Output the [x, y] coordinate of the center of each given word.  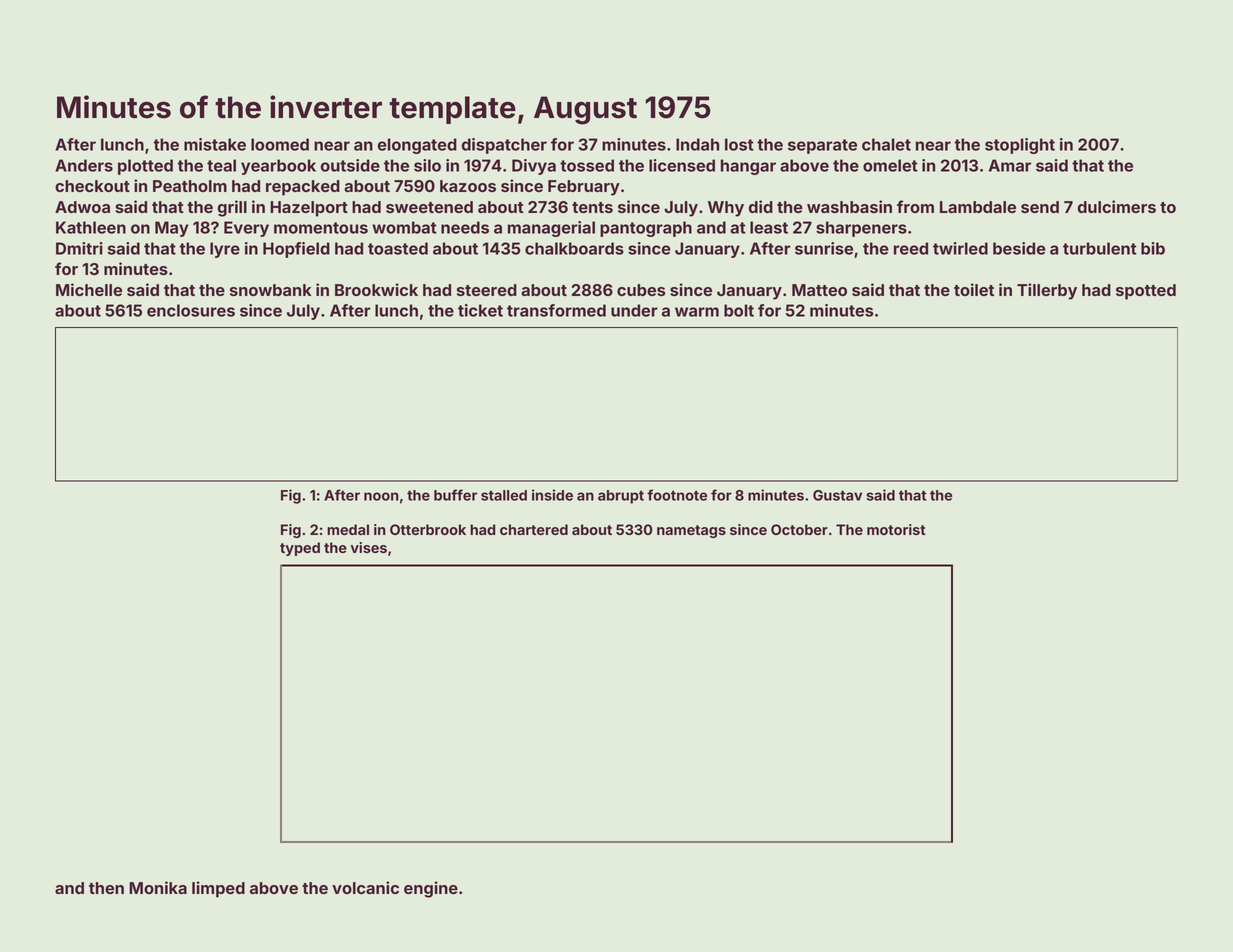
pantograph [646, 229]
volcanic [365, 887]
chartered [534, 529]
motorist [896, 529]
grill [232, 208]
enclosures [191, 310]
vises [368, 547]
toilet [974, 289]
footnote [677, 495]
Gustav [837, 495]
